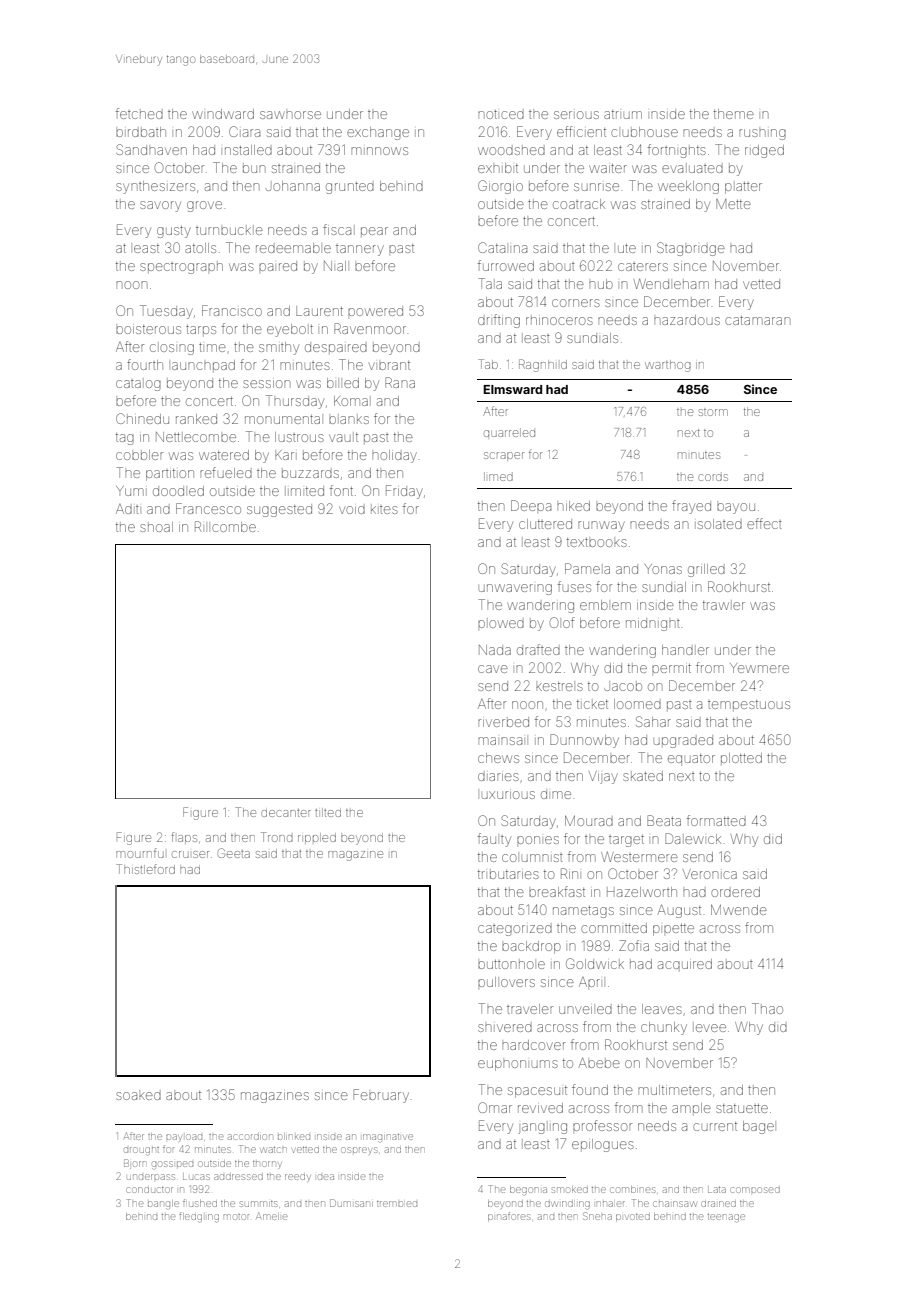 The image size is (908, 1316). Describe the element at coordinates (741, 758) in the document. I see `plotted` at that location.
